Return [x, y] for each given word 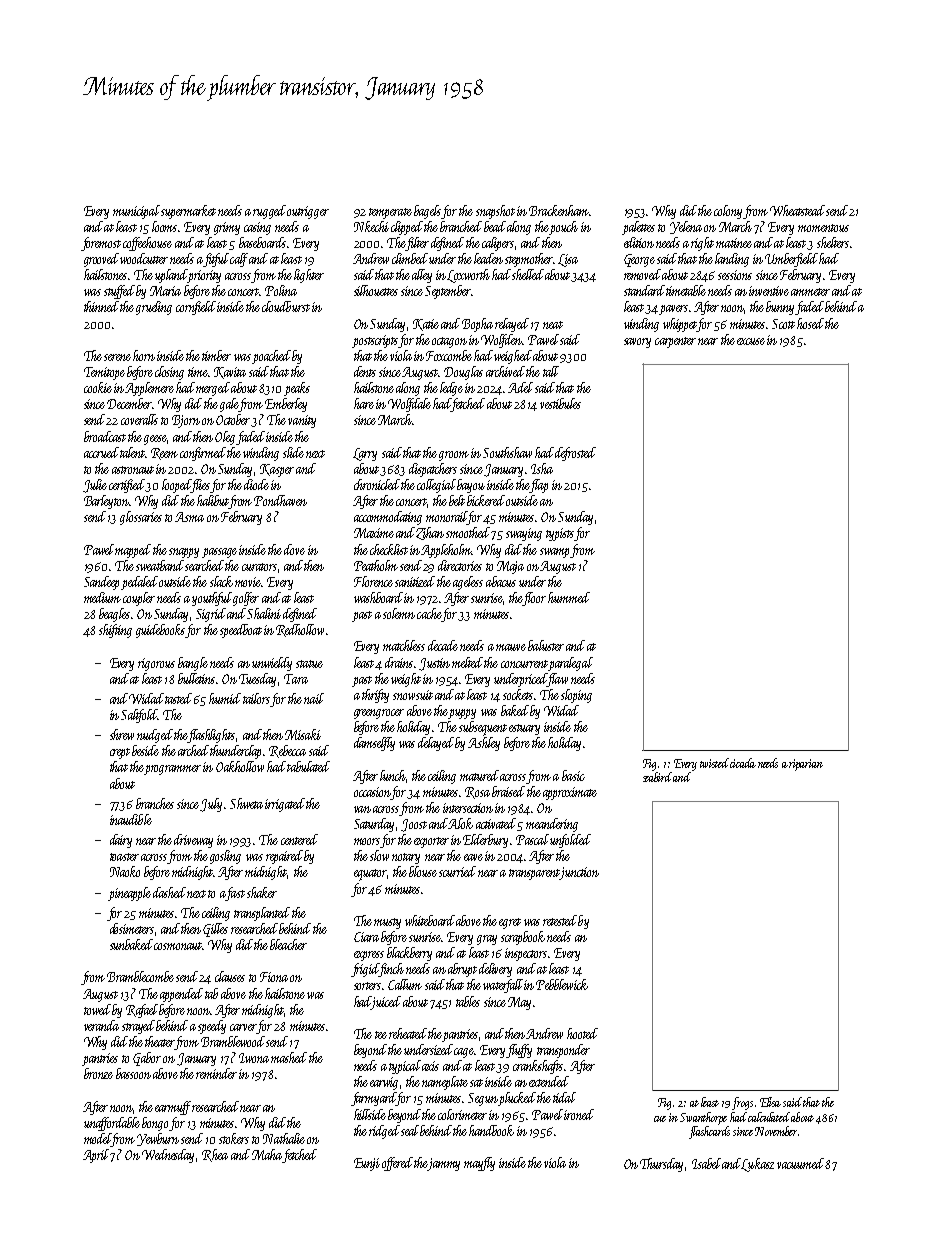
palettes [638, 228]
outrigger [308, 212]
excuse [751, 341]
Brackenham [559, 210]
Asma [189, 517]
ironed [579, 1114]
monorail [446, 518]
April [97, 1156]
